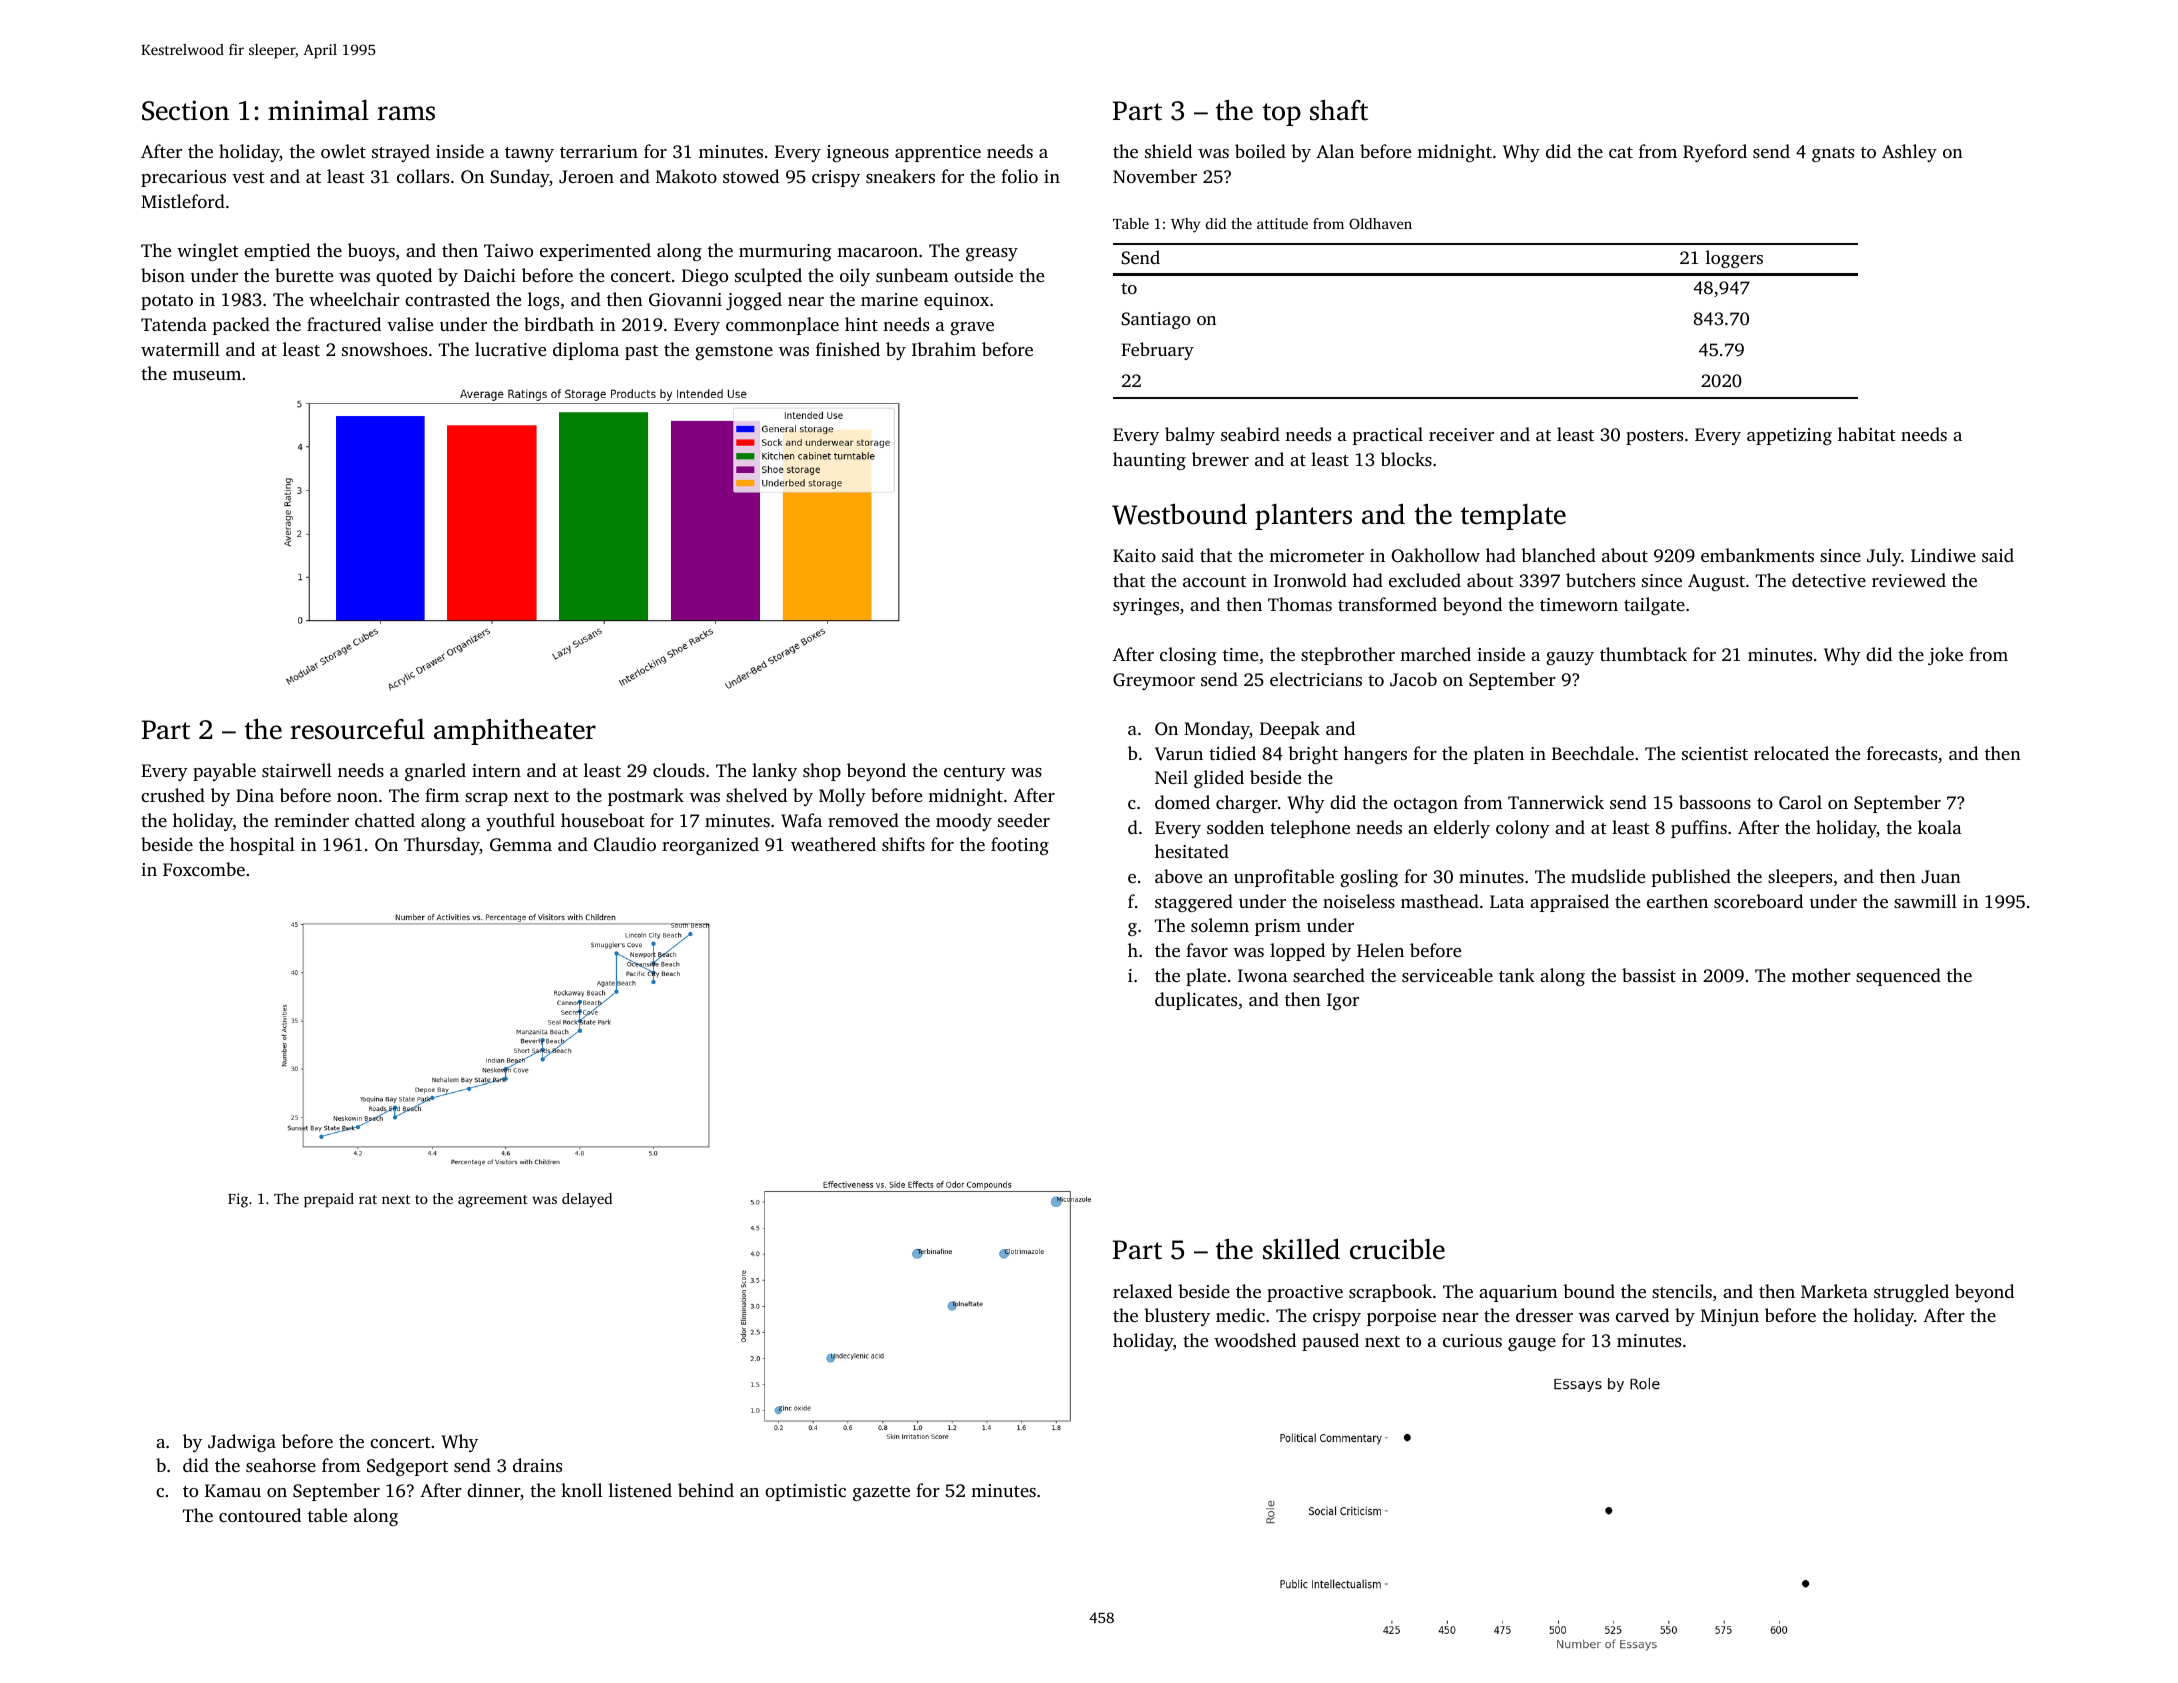 Image resolution: width=2178 pixels, height=1683 pixels. I want to click on Foxcombe, so click(204, 869).
